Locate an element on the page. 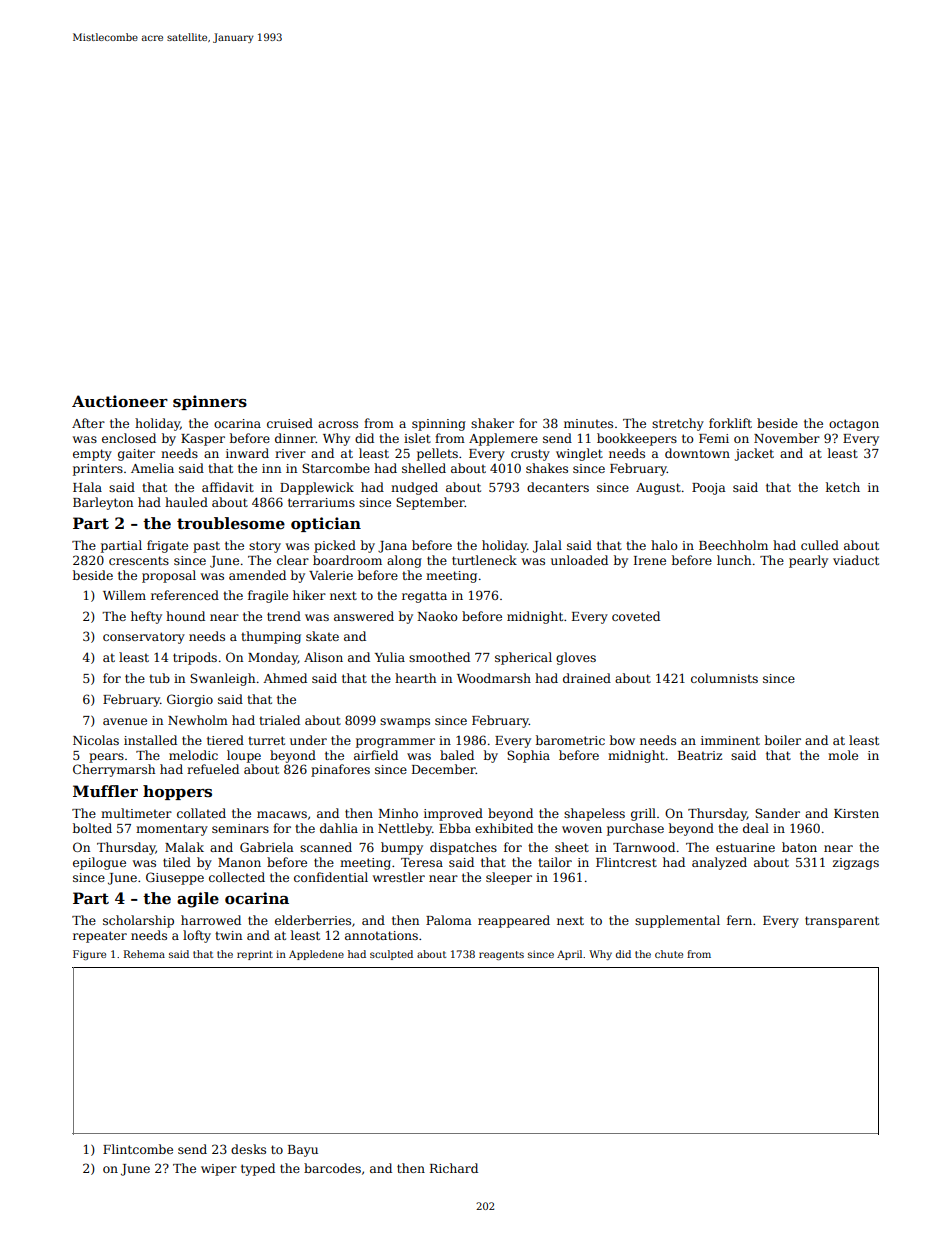 The width and height of the page is (952, 1233). reagents is located at coordinates (501, 955).
